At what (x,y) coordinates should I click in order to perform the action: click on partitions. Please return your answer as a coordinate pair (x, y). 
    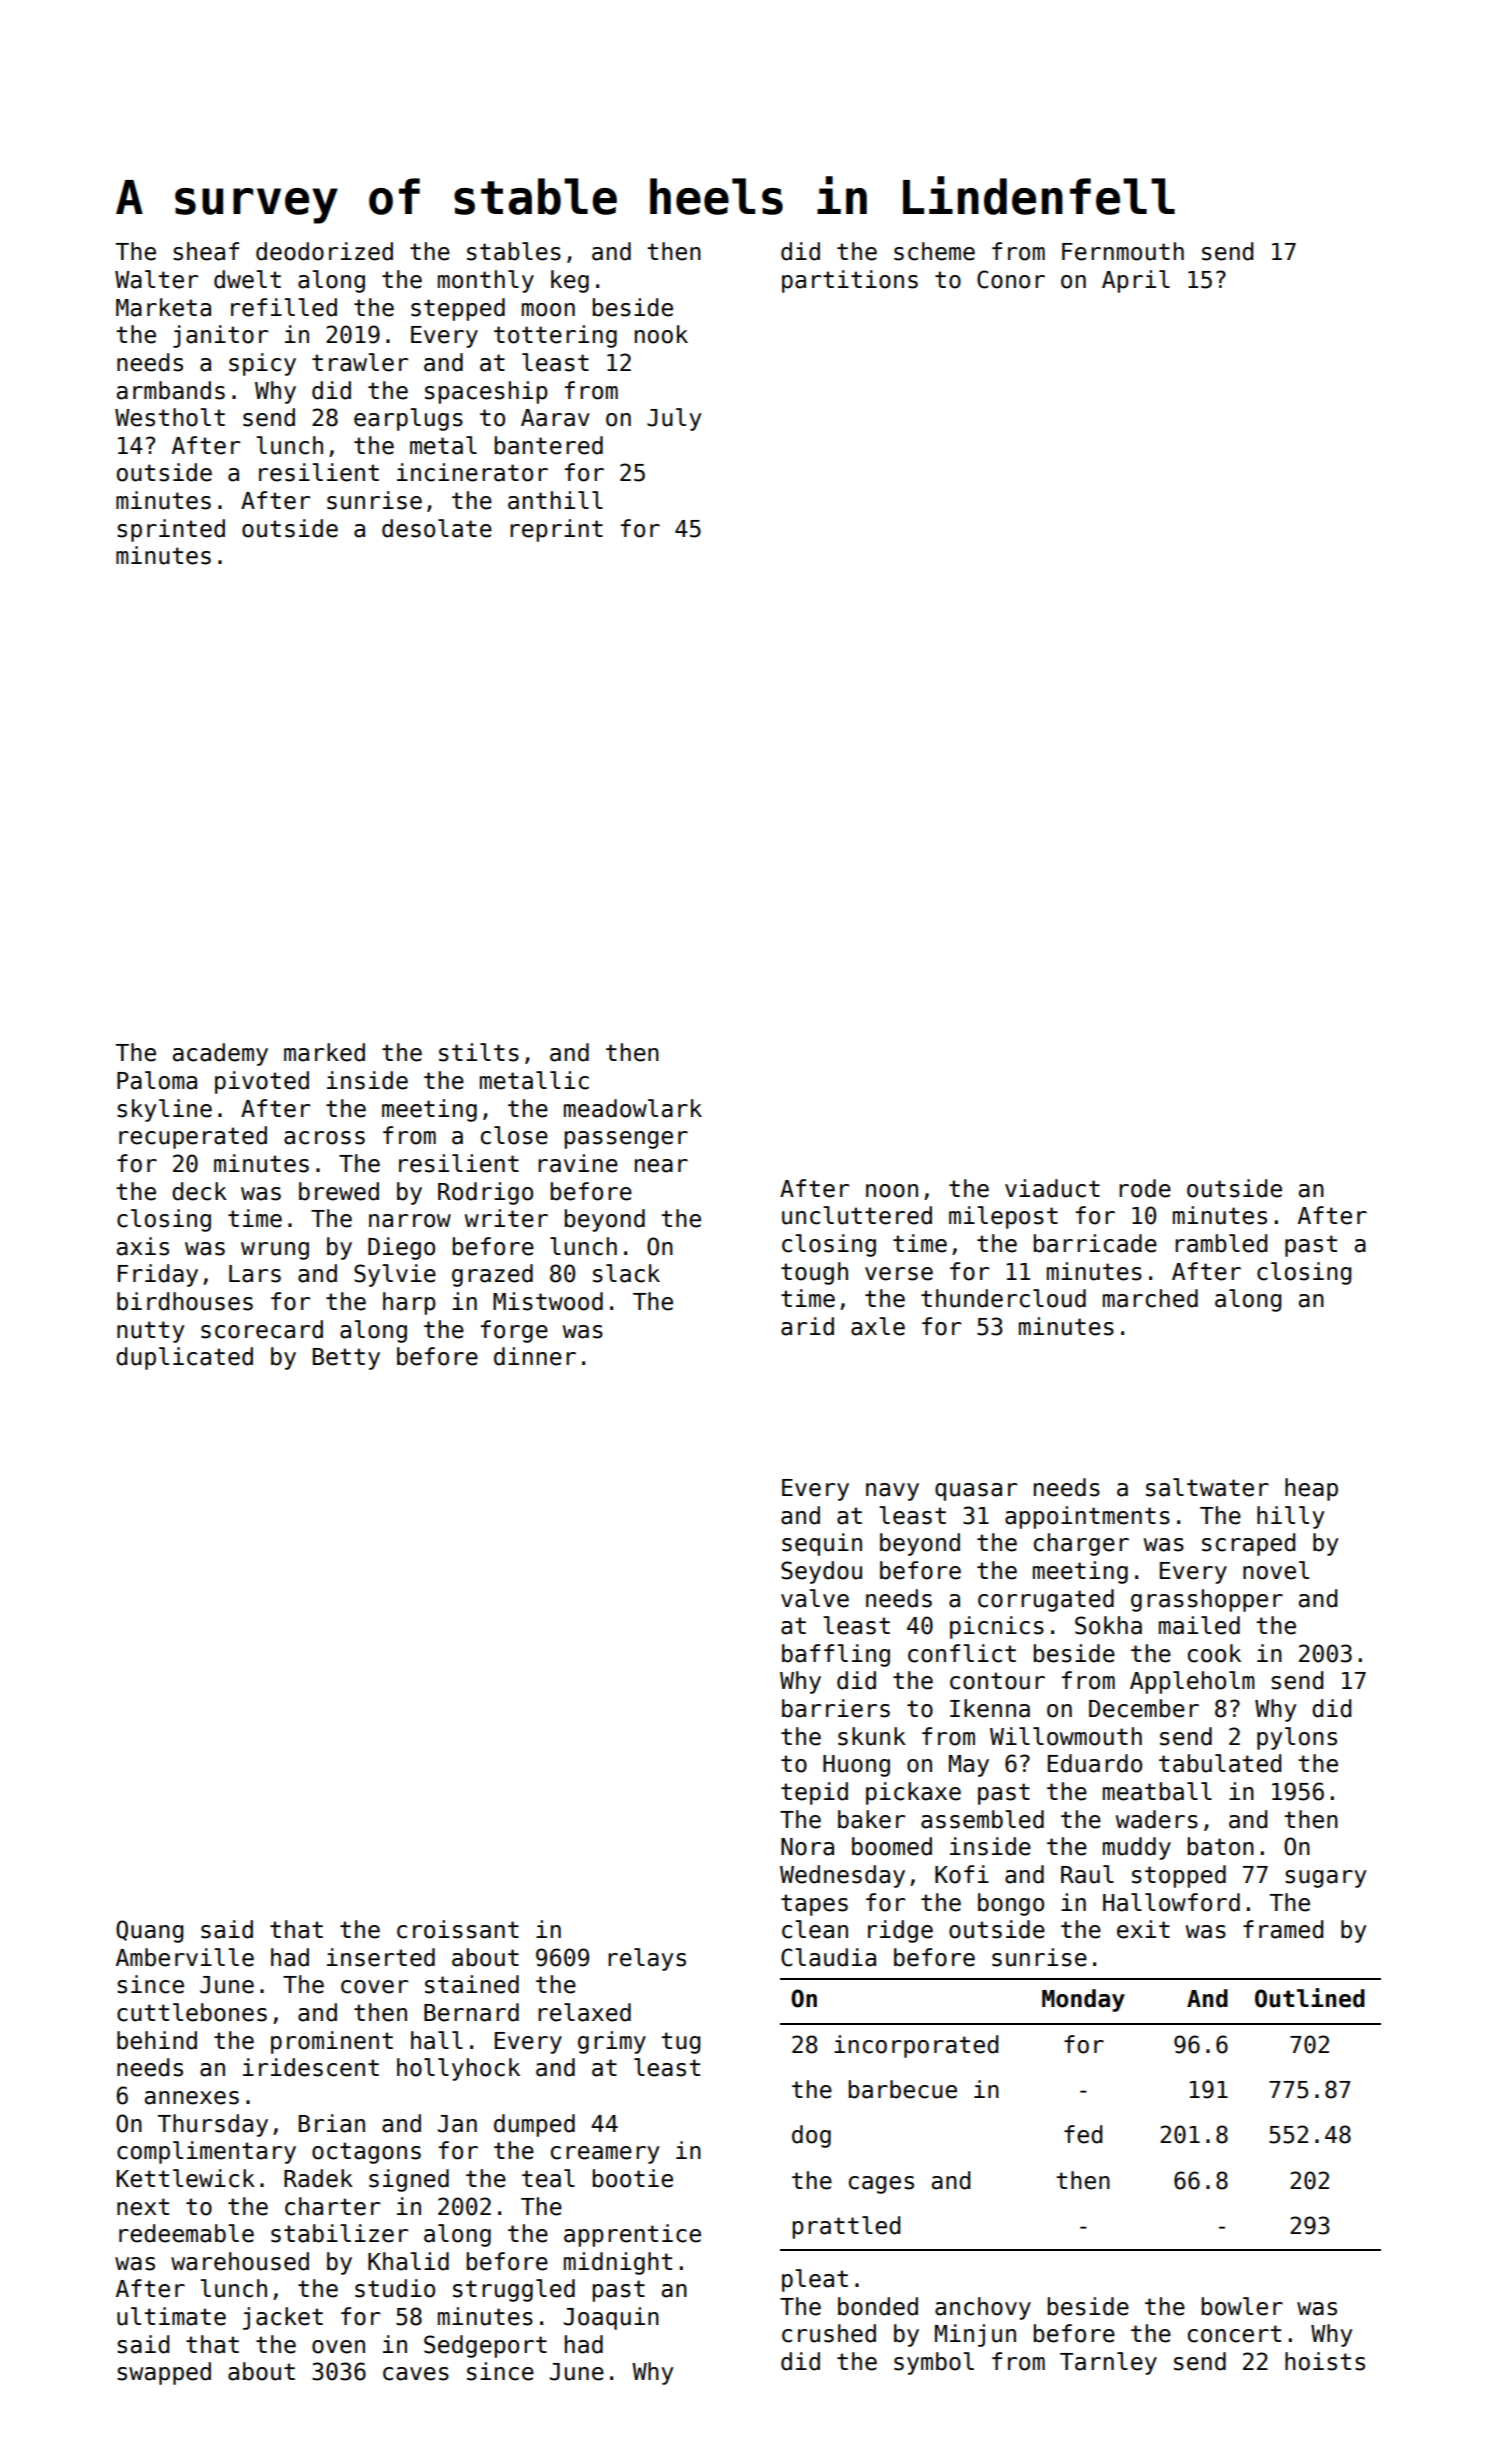
    Looking at the image, I should click on (850, 281).
